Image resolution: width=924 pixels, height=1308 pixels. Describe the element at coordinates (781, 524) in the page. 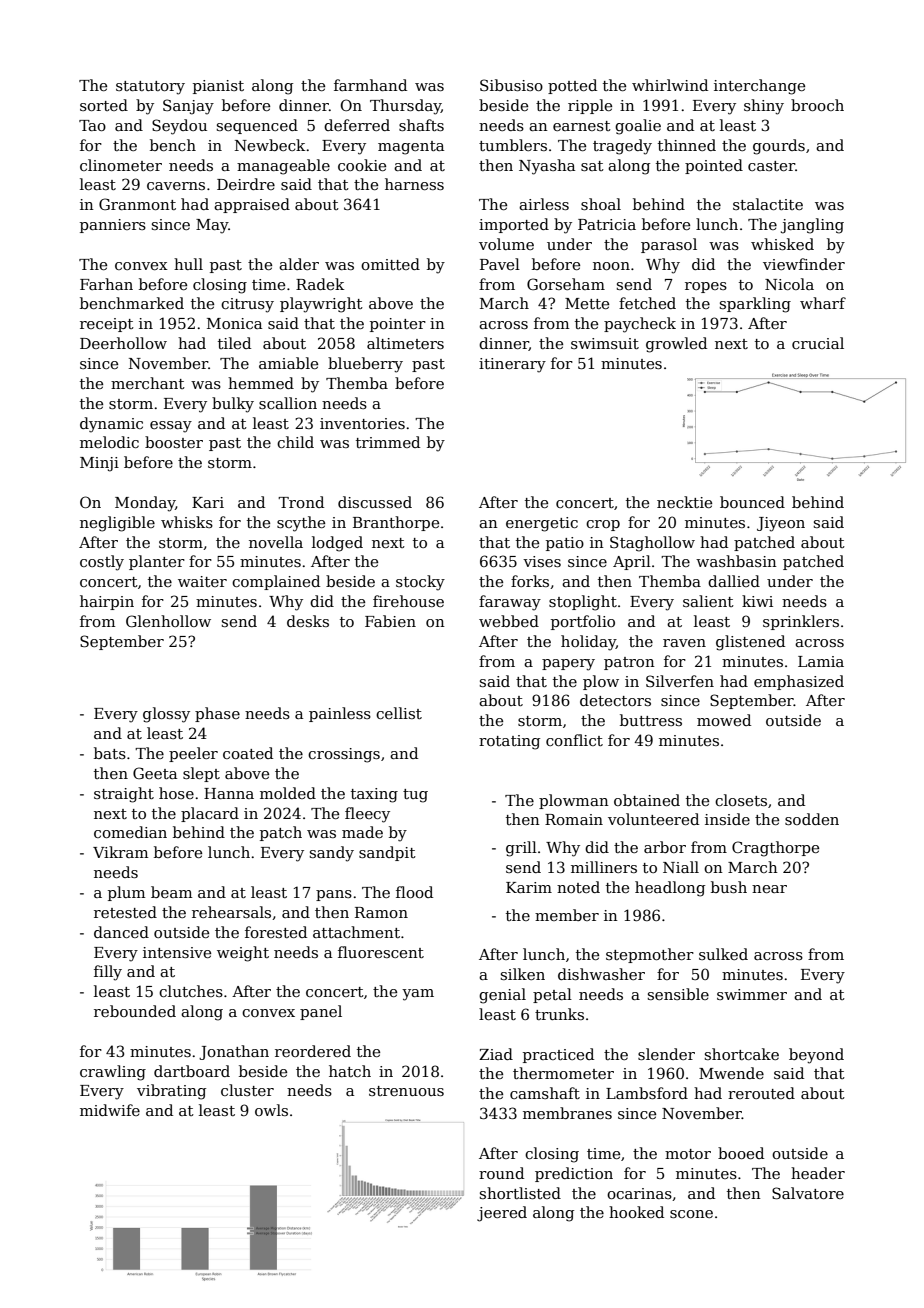

I see `Jiyeon` at that location.
